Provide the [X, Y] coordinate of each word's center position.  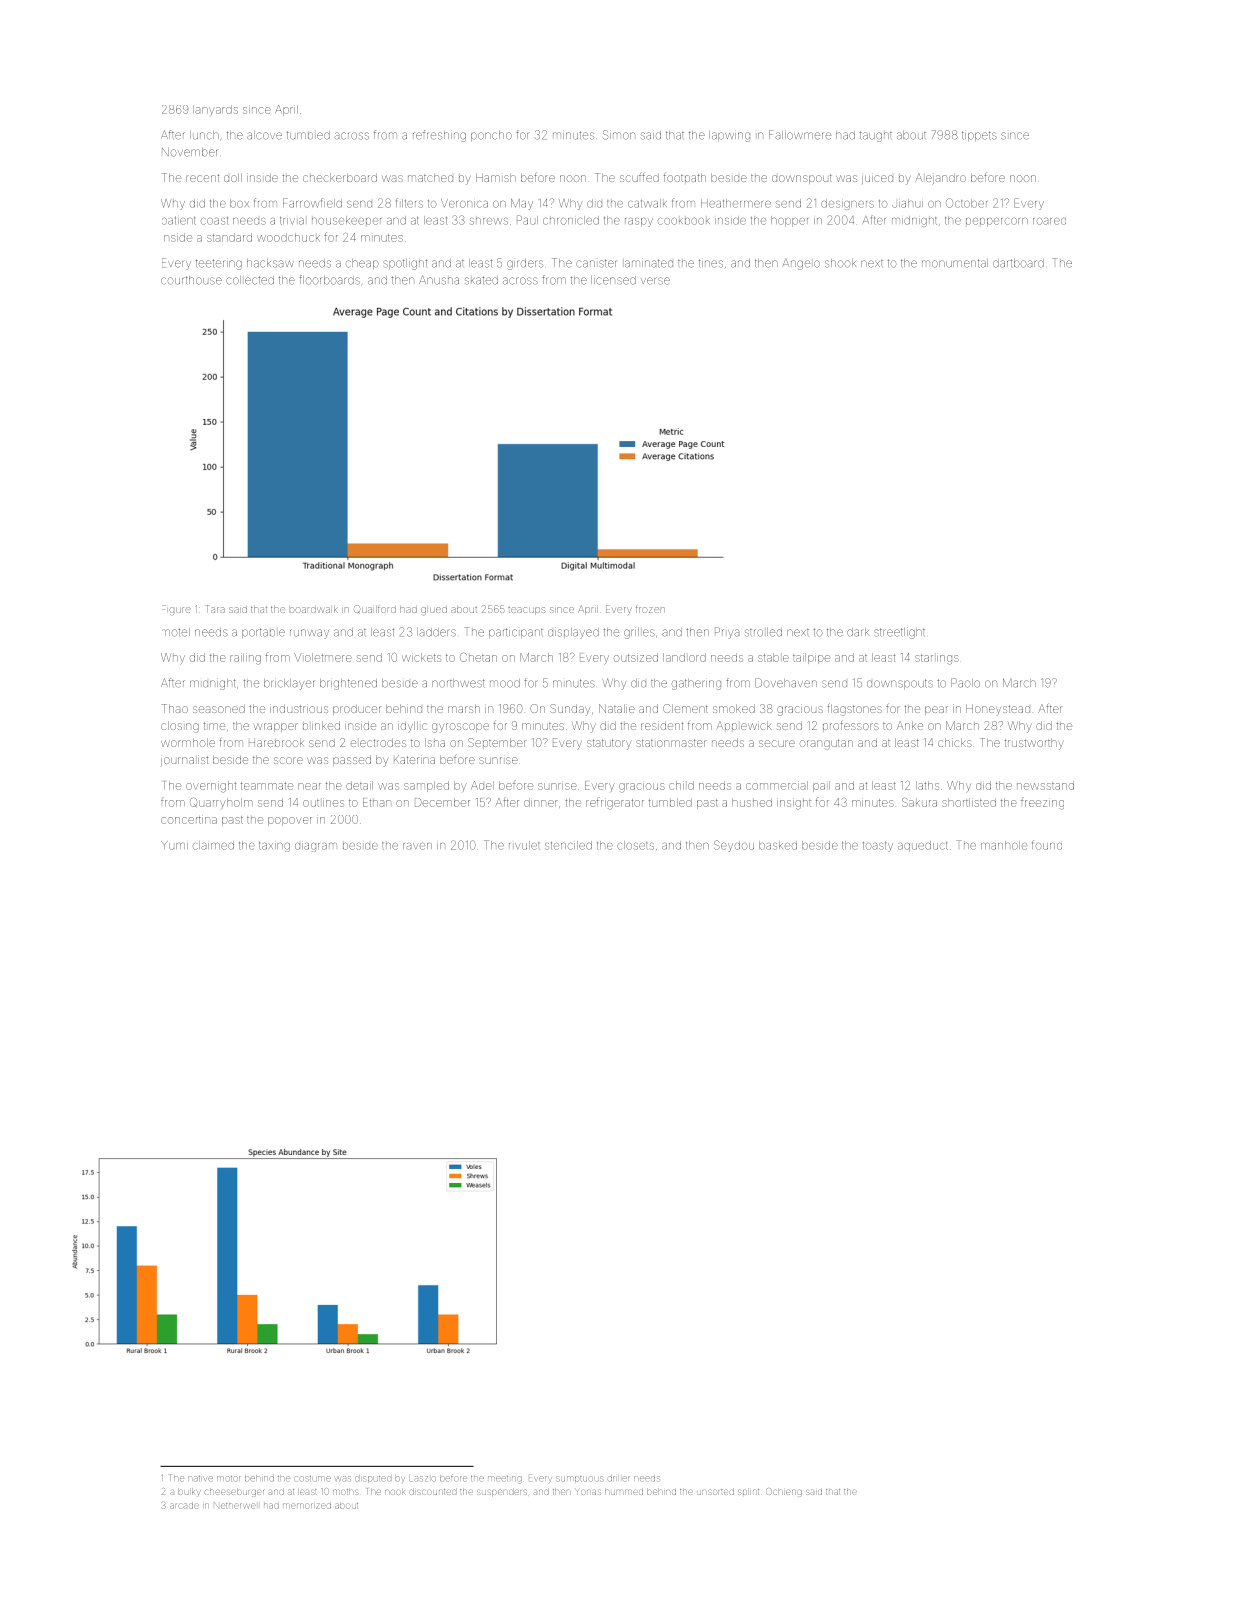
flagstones [854, 710]
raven [417, 846]
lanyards [215, 110]
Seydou [734, 846]
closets [635, 845]
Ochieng [784, 1492]
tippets [979, 136]
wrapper [276, 727]
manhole [1004, 845]
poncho [491, 136]
